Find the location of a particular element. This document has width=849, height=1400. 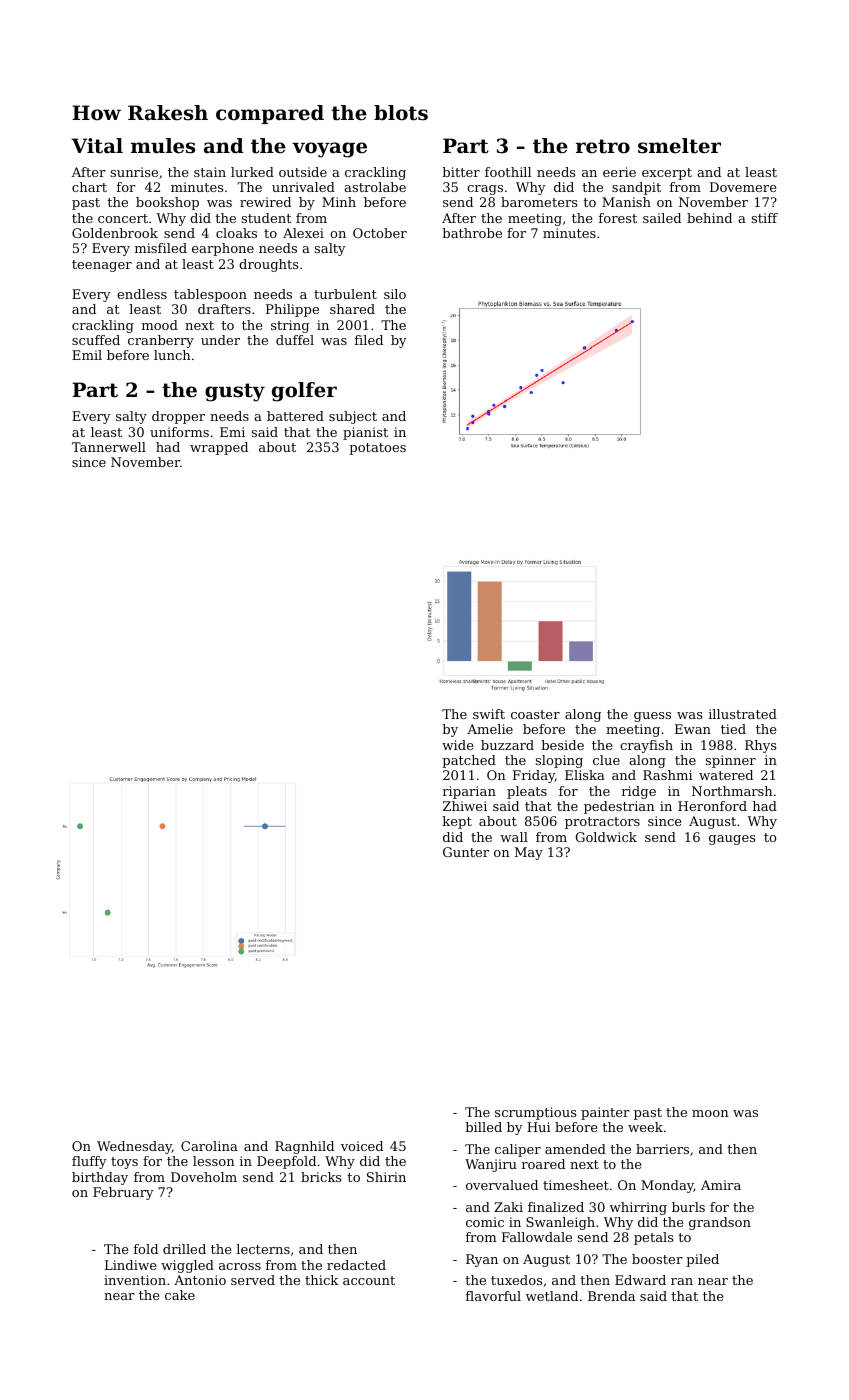

toys is located at coordinates (124, 1163).
